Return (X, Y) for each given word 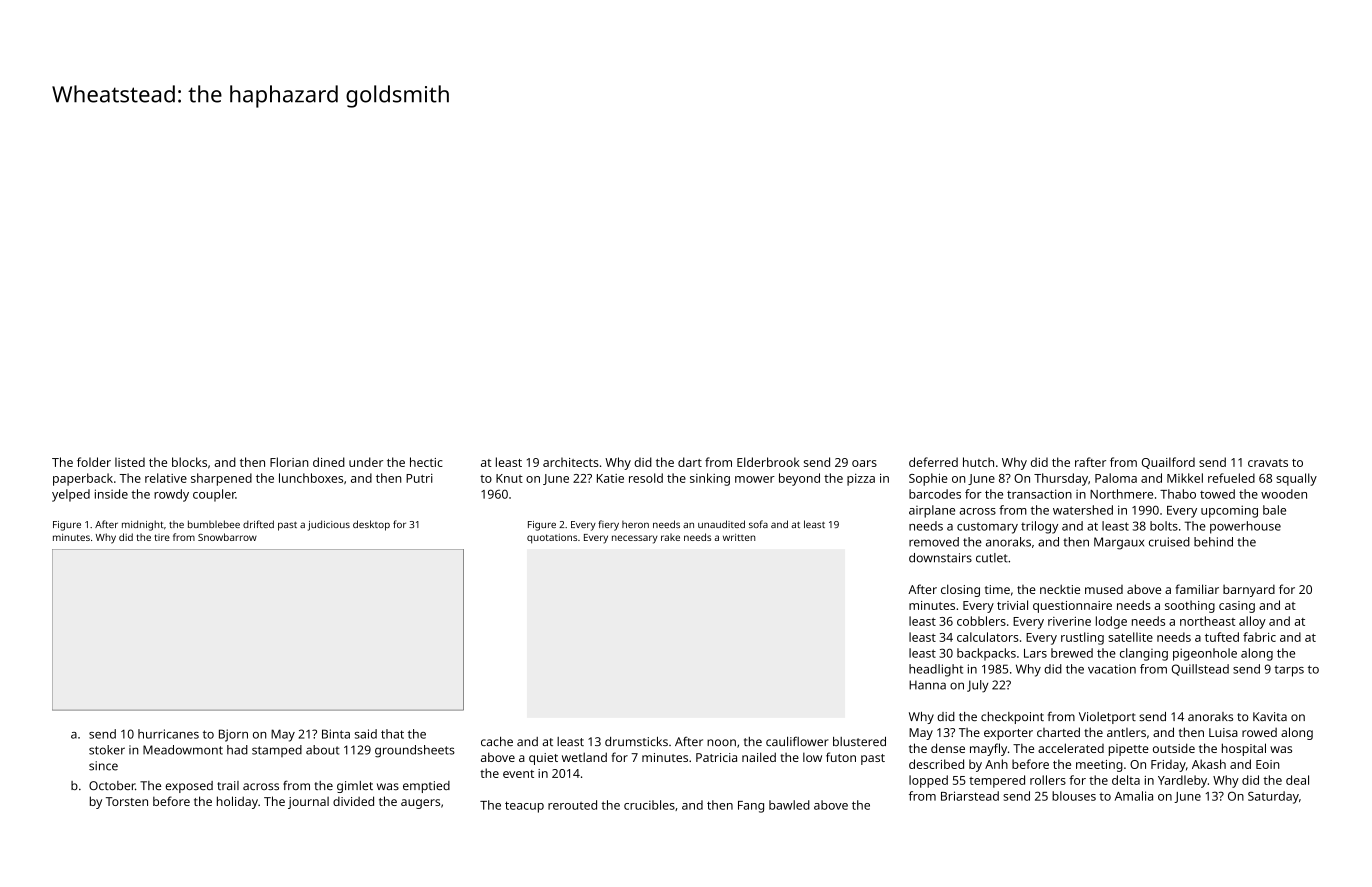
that (392, 734)
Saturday (1273, 797)
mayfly (988, 749)
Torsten (127, 801)
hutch (978, 462)
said (366, 734)
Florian (289, 462)
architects (571, 462)
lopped (928, 781)
